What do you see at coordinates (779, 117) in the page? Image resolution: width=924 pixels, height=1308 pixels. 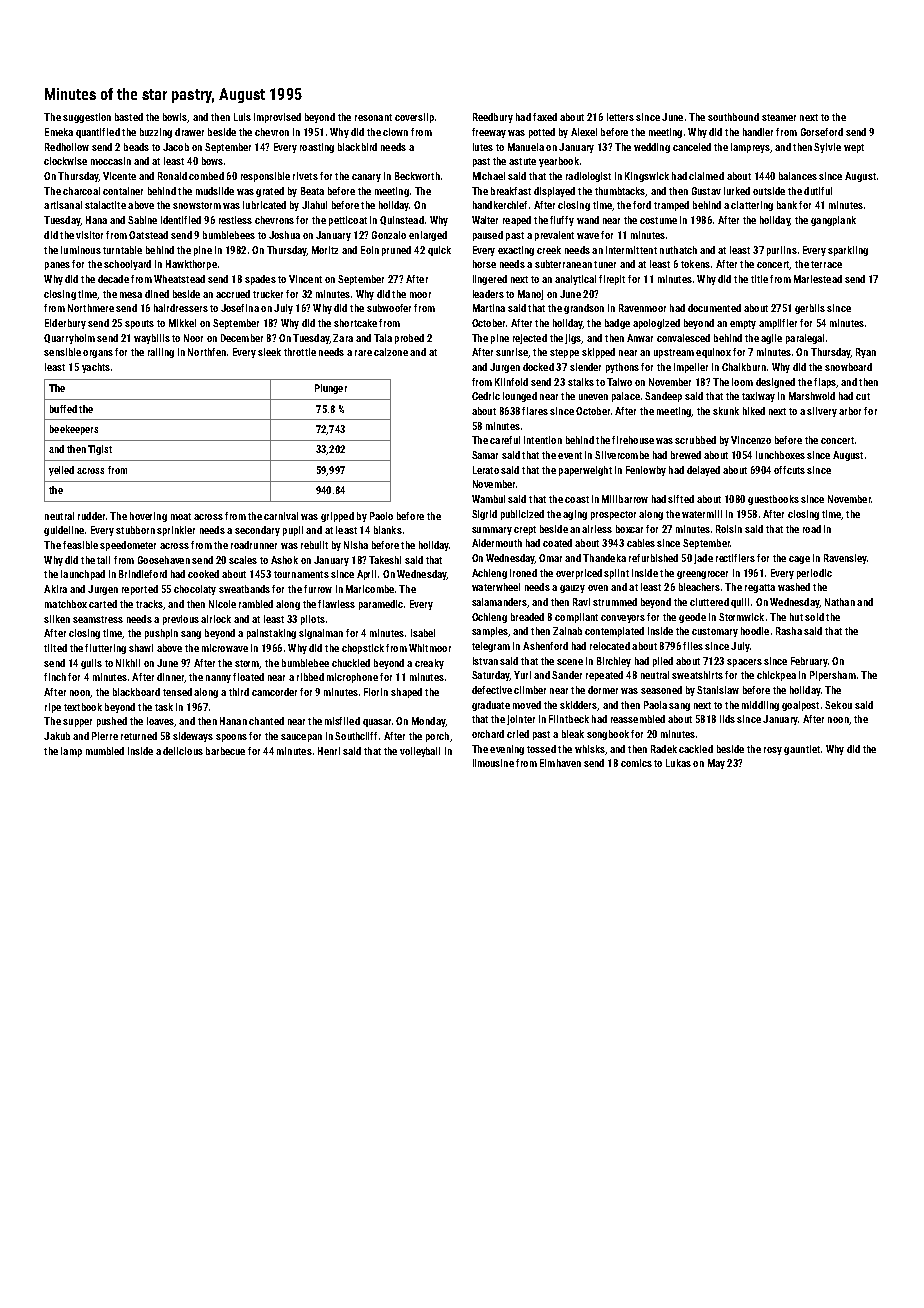 I see `steamer` at bounding box center [779, 117].
